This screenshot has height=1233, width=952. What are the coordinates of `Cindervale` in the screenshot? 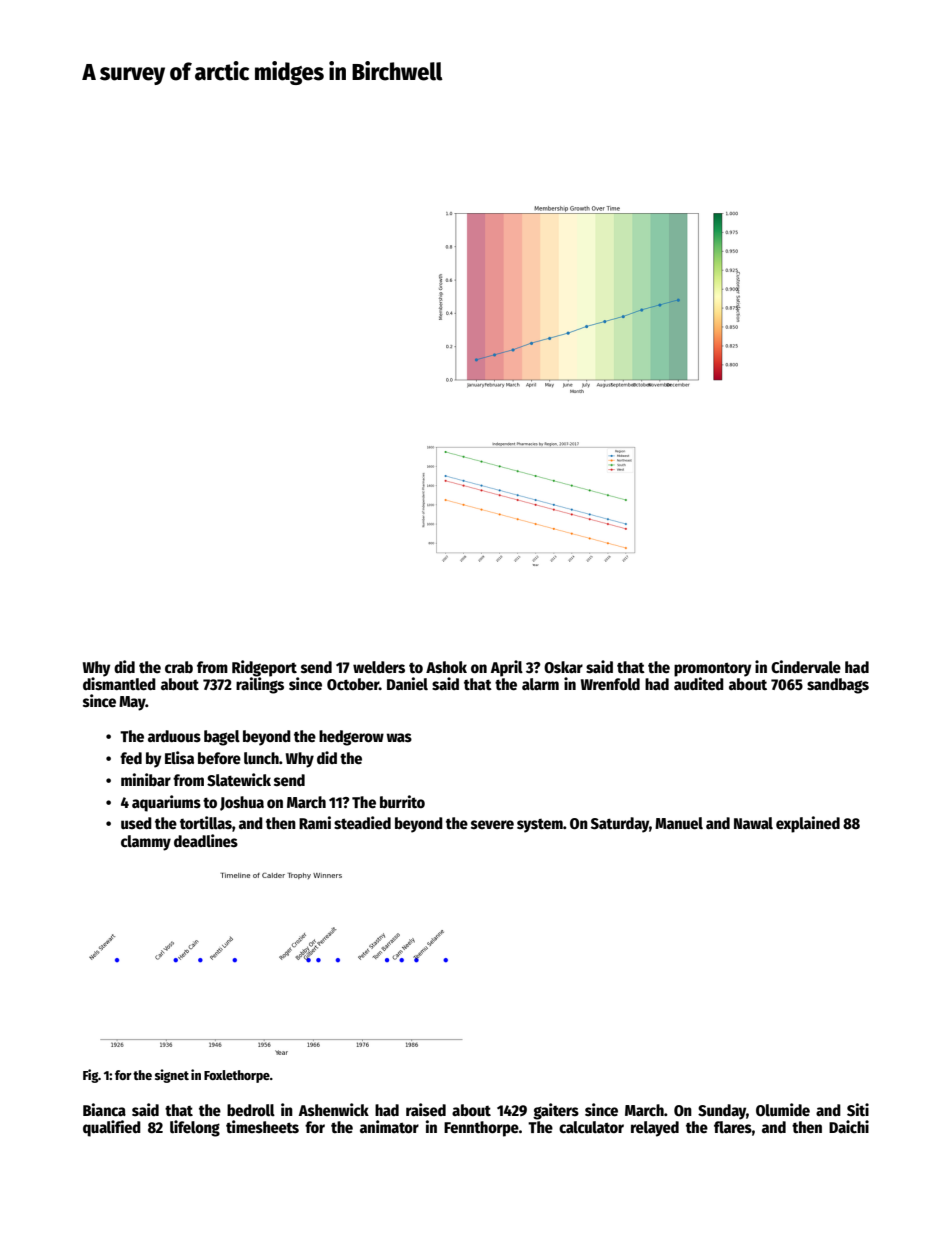 It's located at (806, 666).
